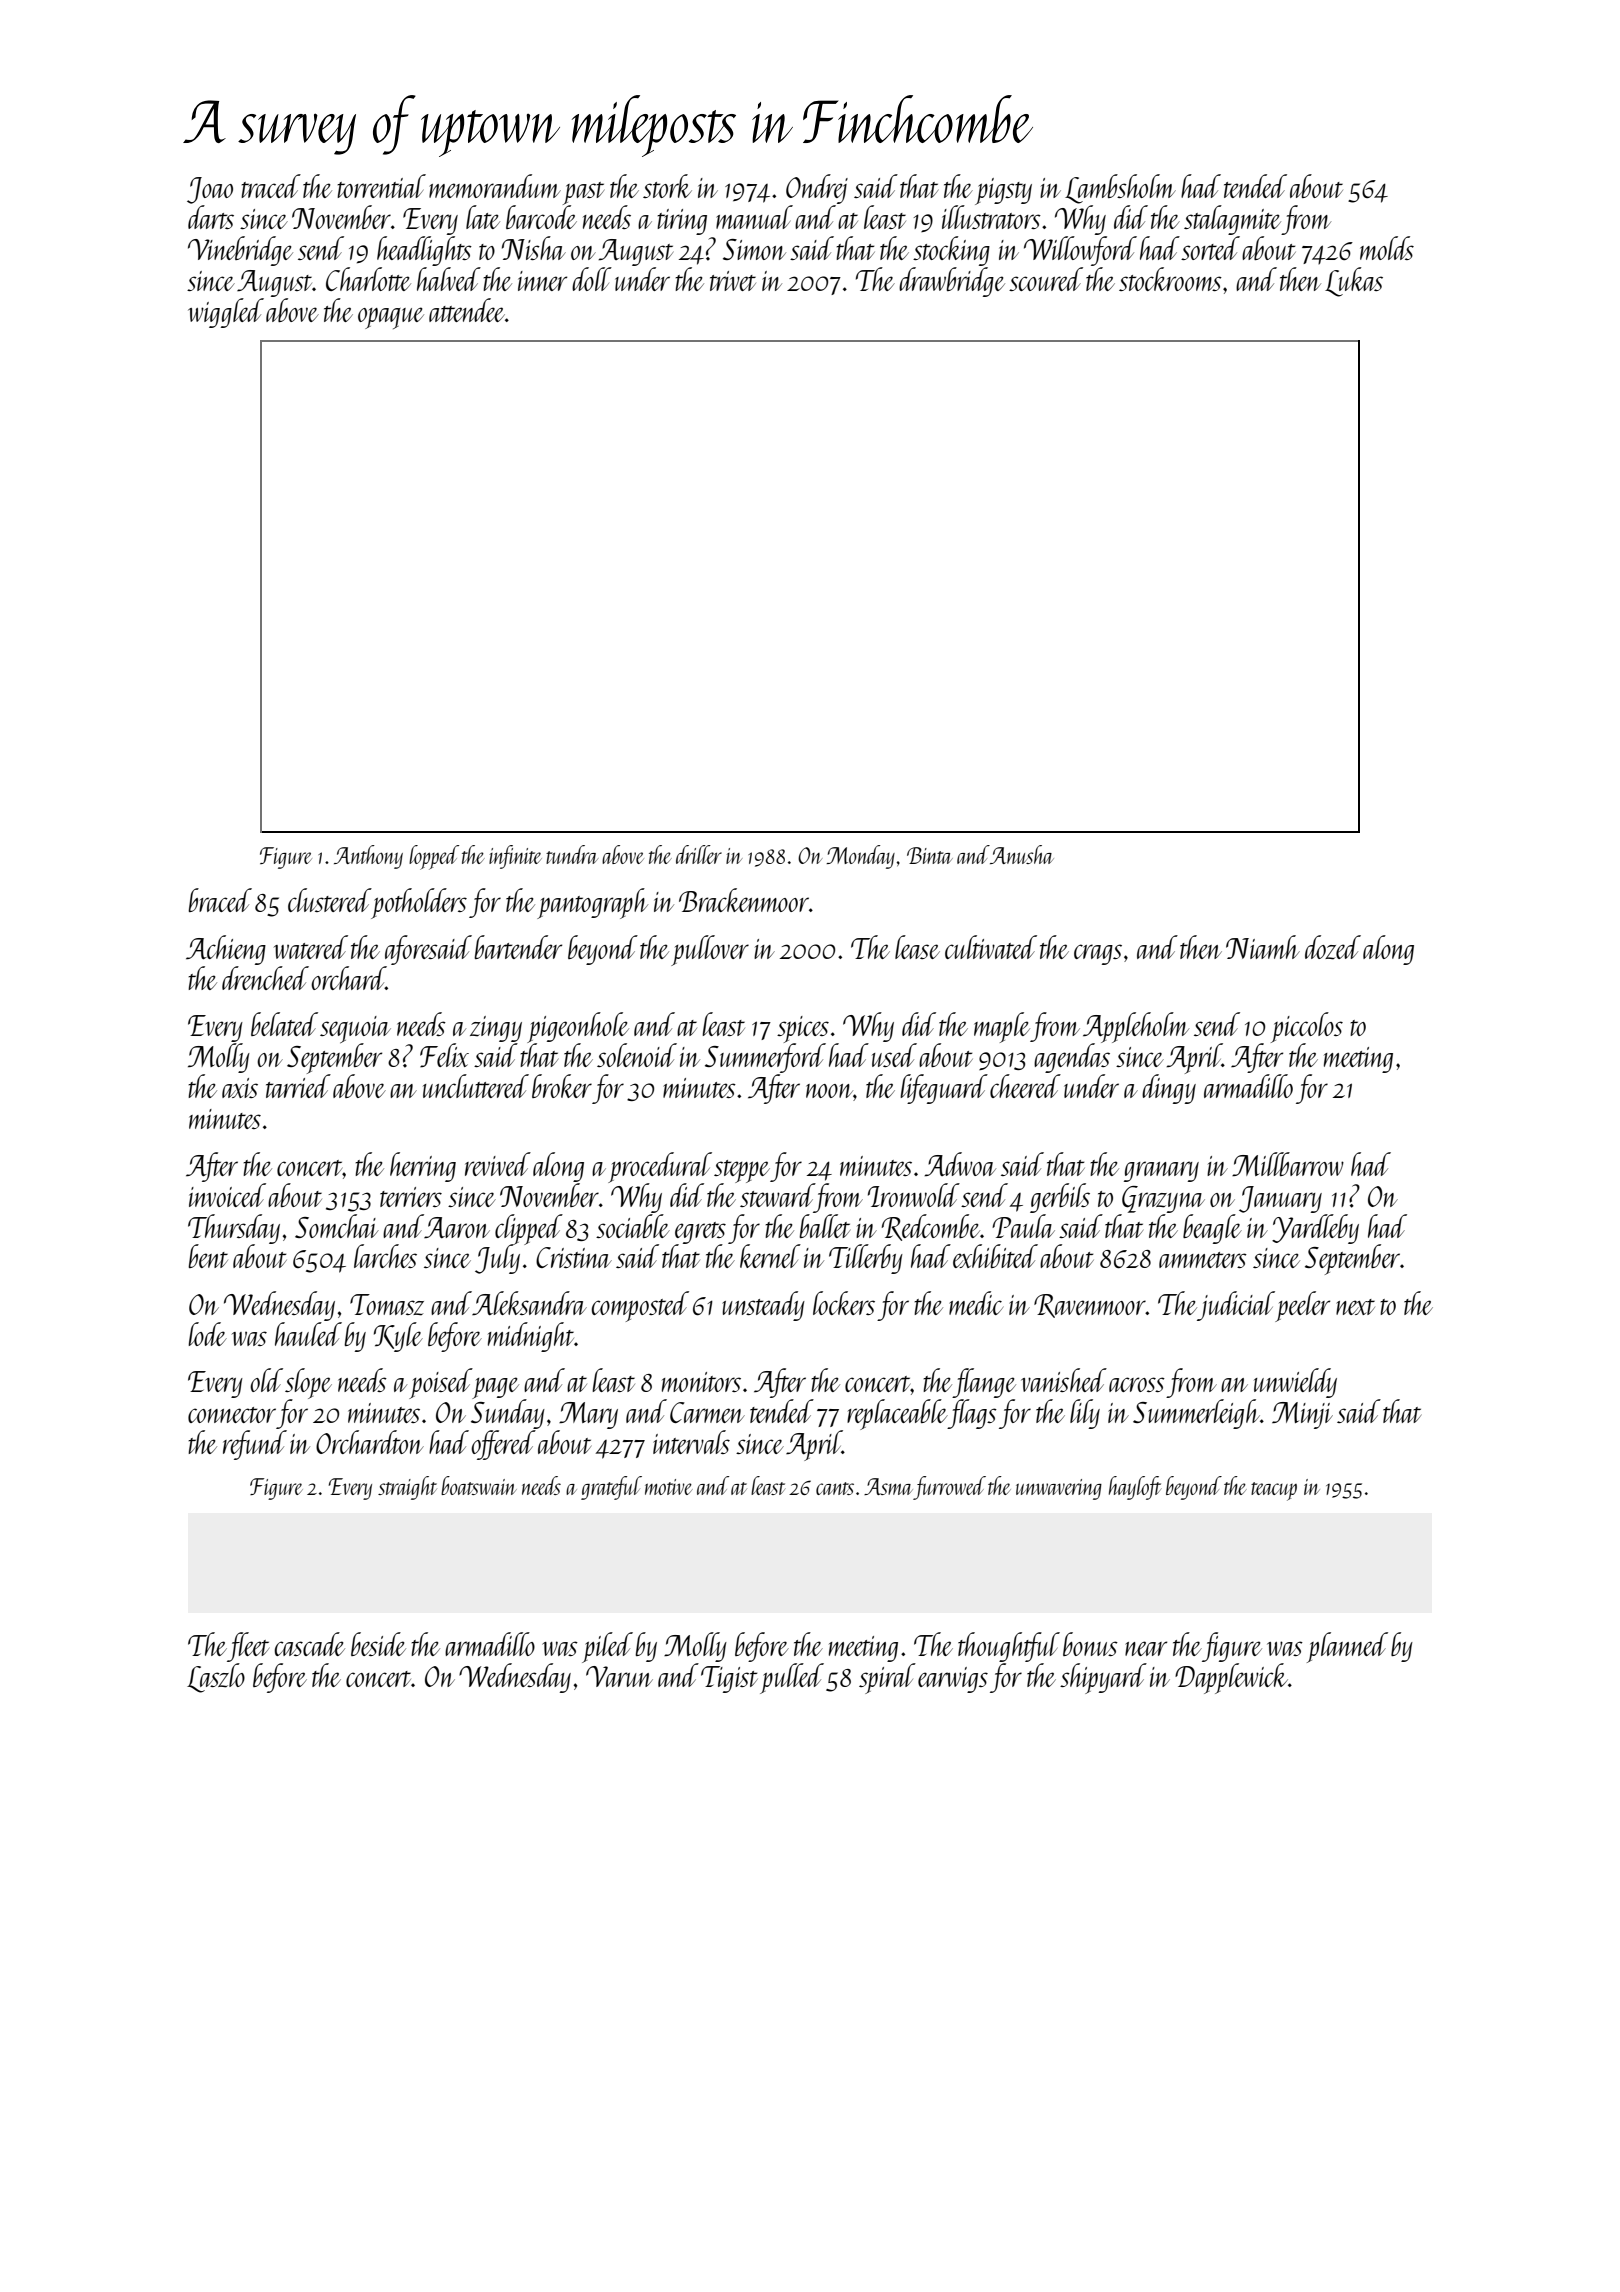  Describe the element at coordinates (952, 282) in the document. I see `drawbridge` at that location.
